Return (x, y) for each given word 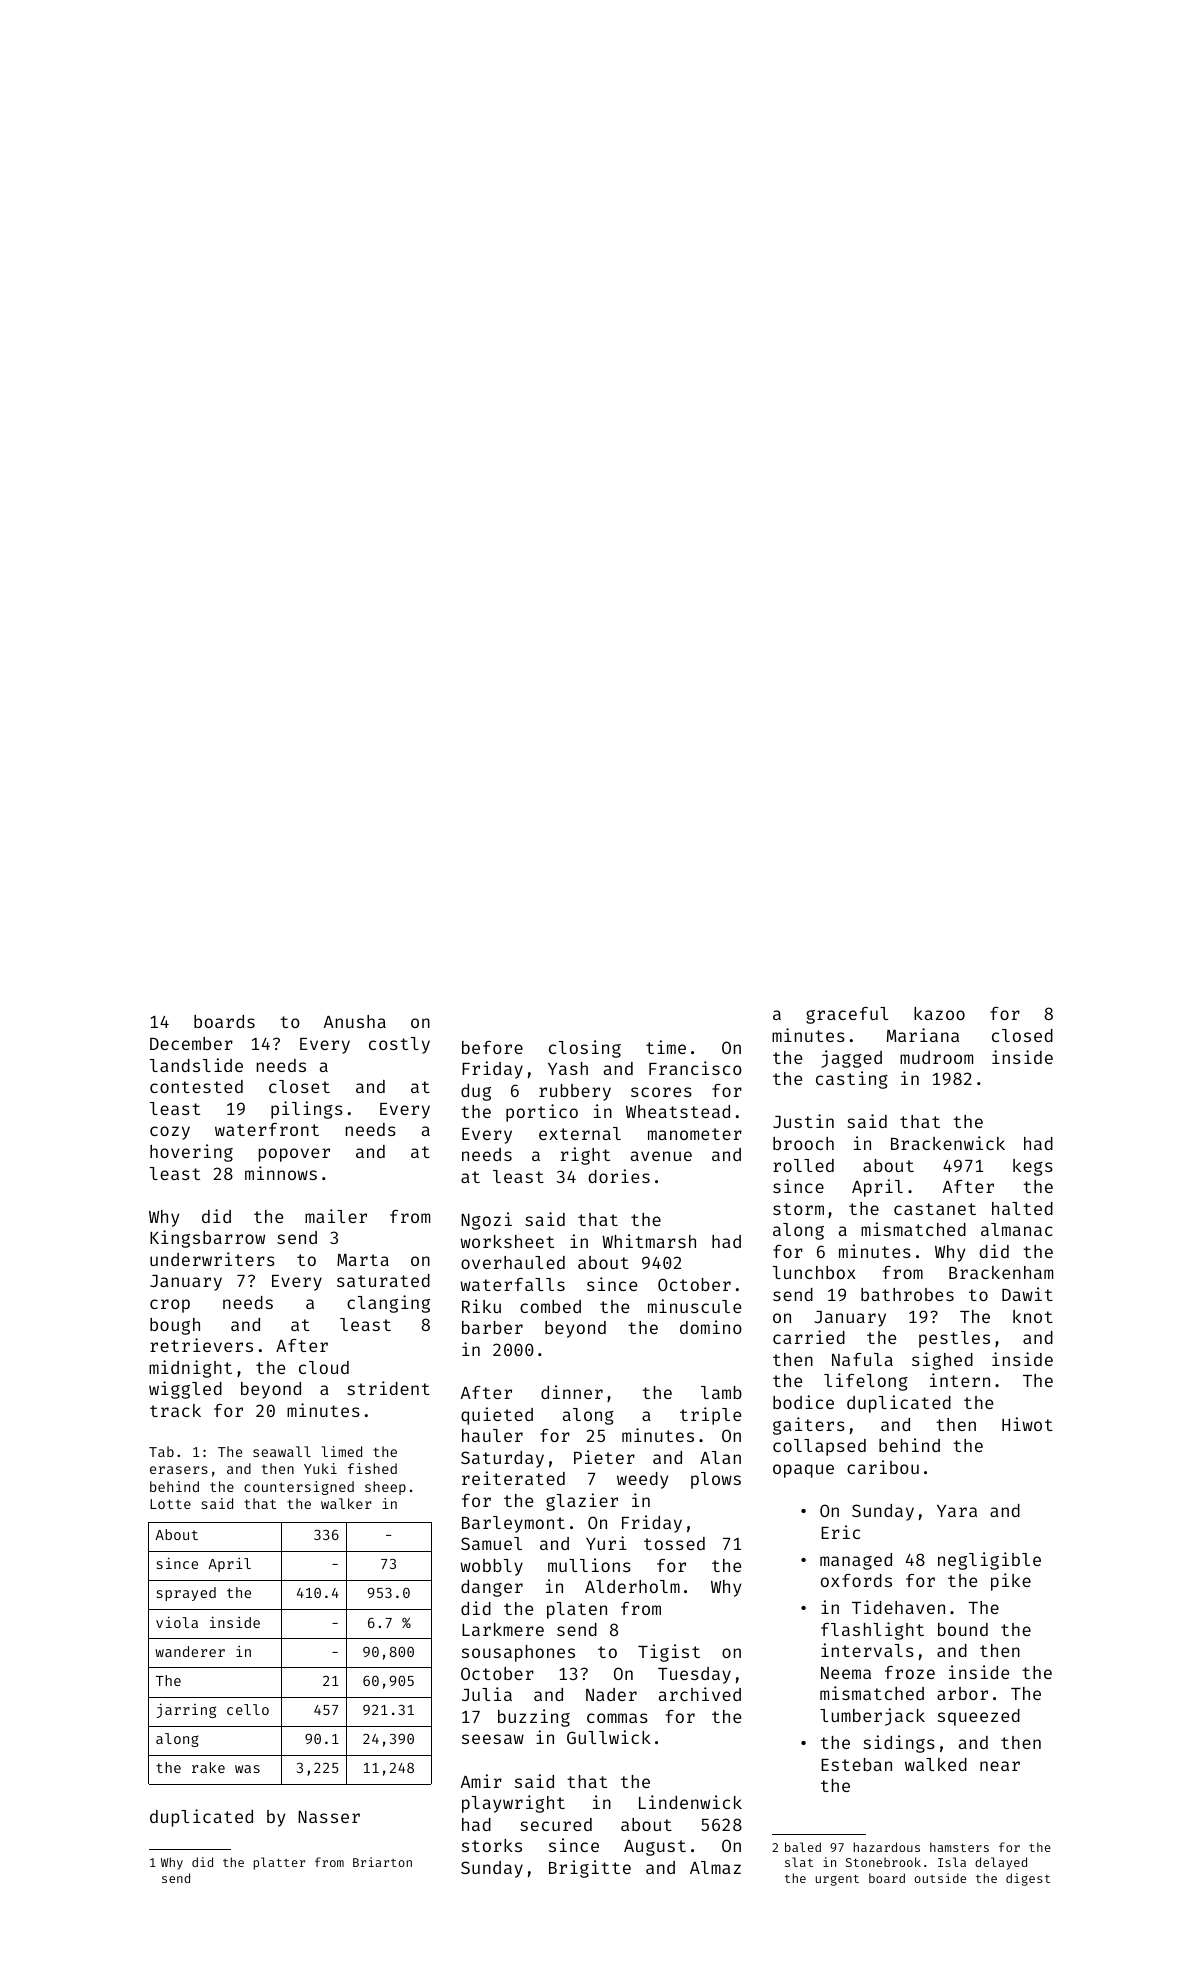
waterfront (267, 1129)
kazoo (939, 1013)
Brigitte (590, 1869)
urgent (837, 1880)
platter (279, 1863)
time (666, 1047)
